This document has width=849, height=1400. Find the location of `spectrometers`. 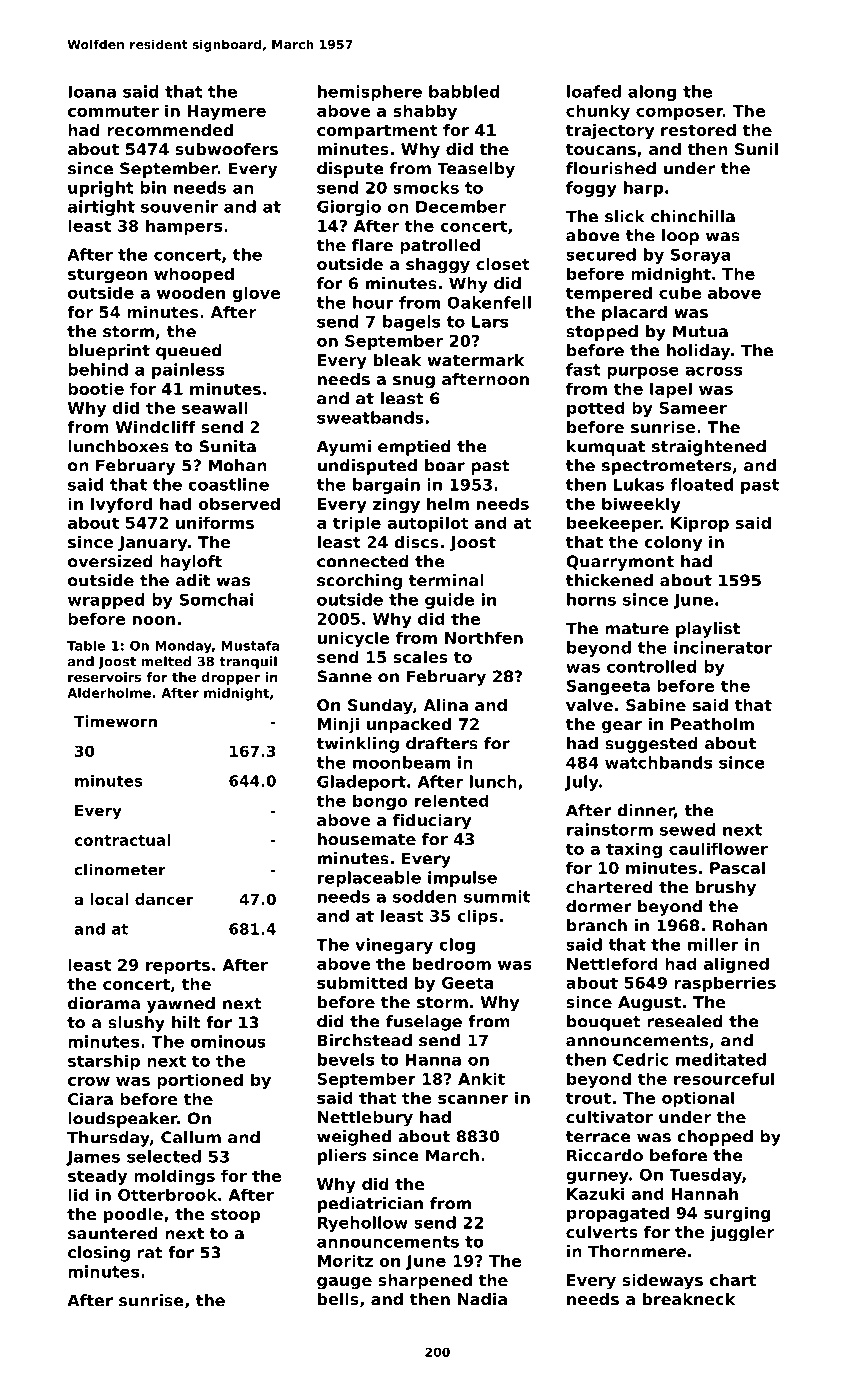

spectrometers is located at coordinates (666, 467).
